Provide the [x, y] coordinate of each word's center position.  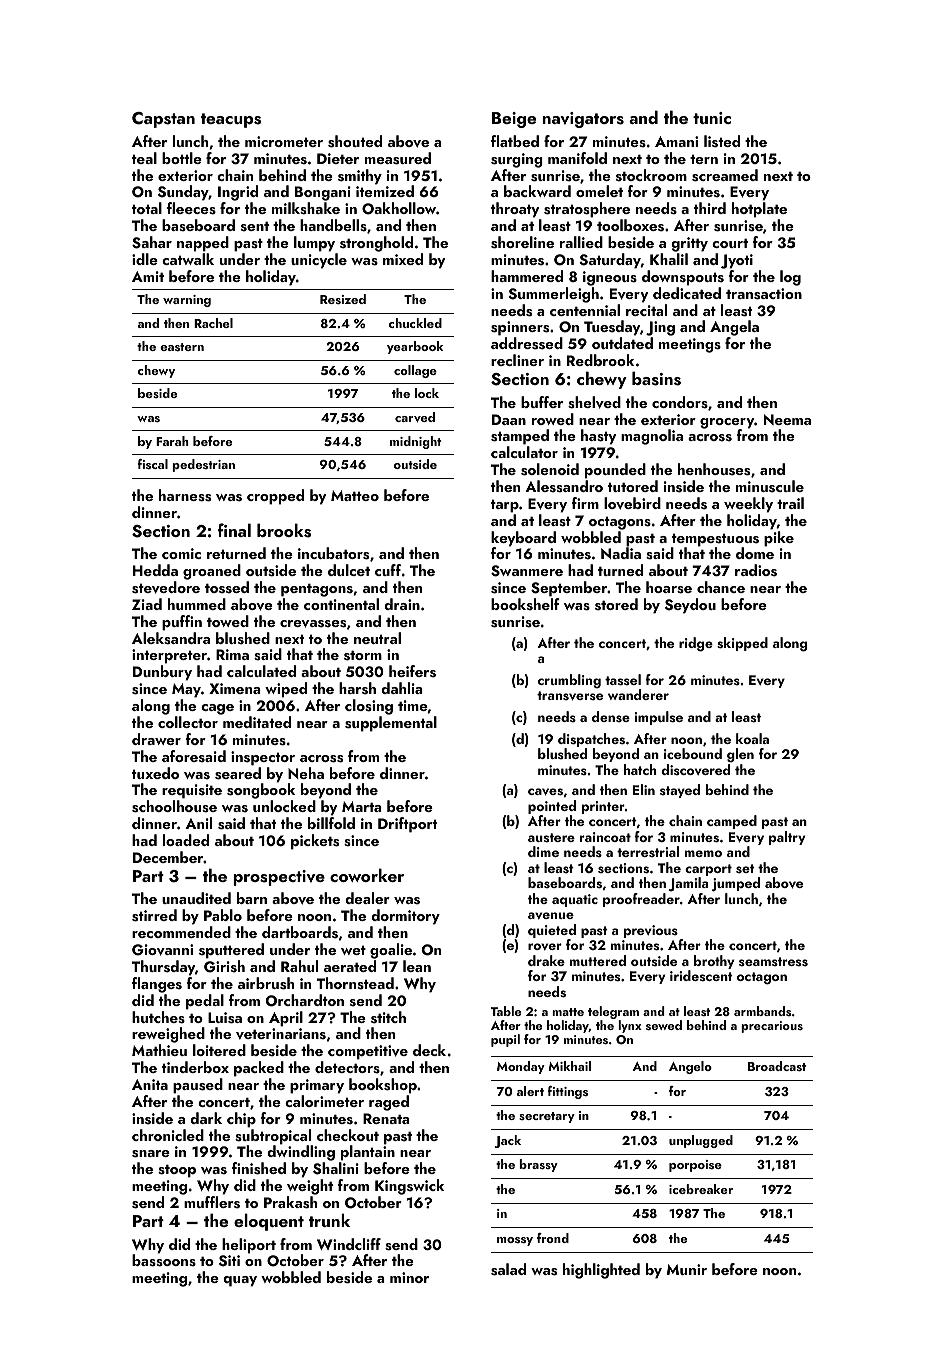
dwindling [301, 1153]
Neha [306, 773]
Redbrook [600, 360]
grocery [727, 423]
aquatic [575, 900]
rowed [553, 419]
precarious [772, 1027]
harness [185, 495]
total [147, 208]
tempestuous [715, 540]
